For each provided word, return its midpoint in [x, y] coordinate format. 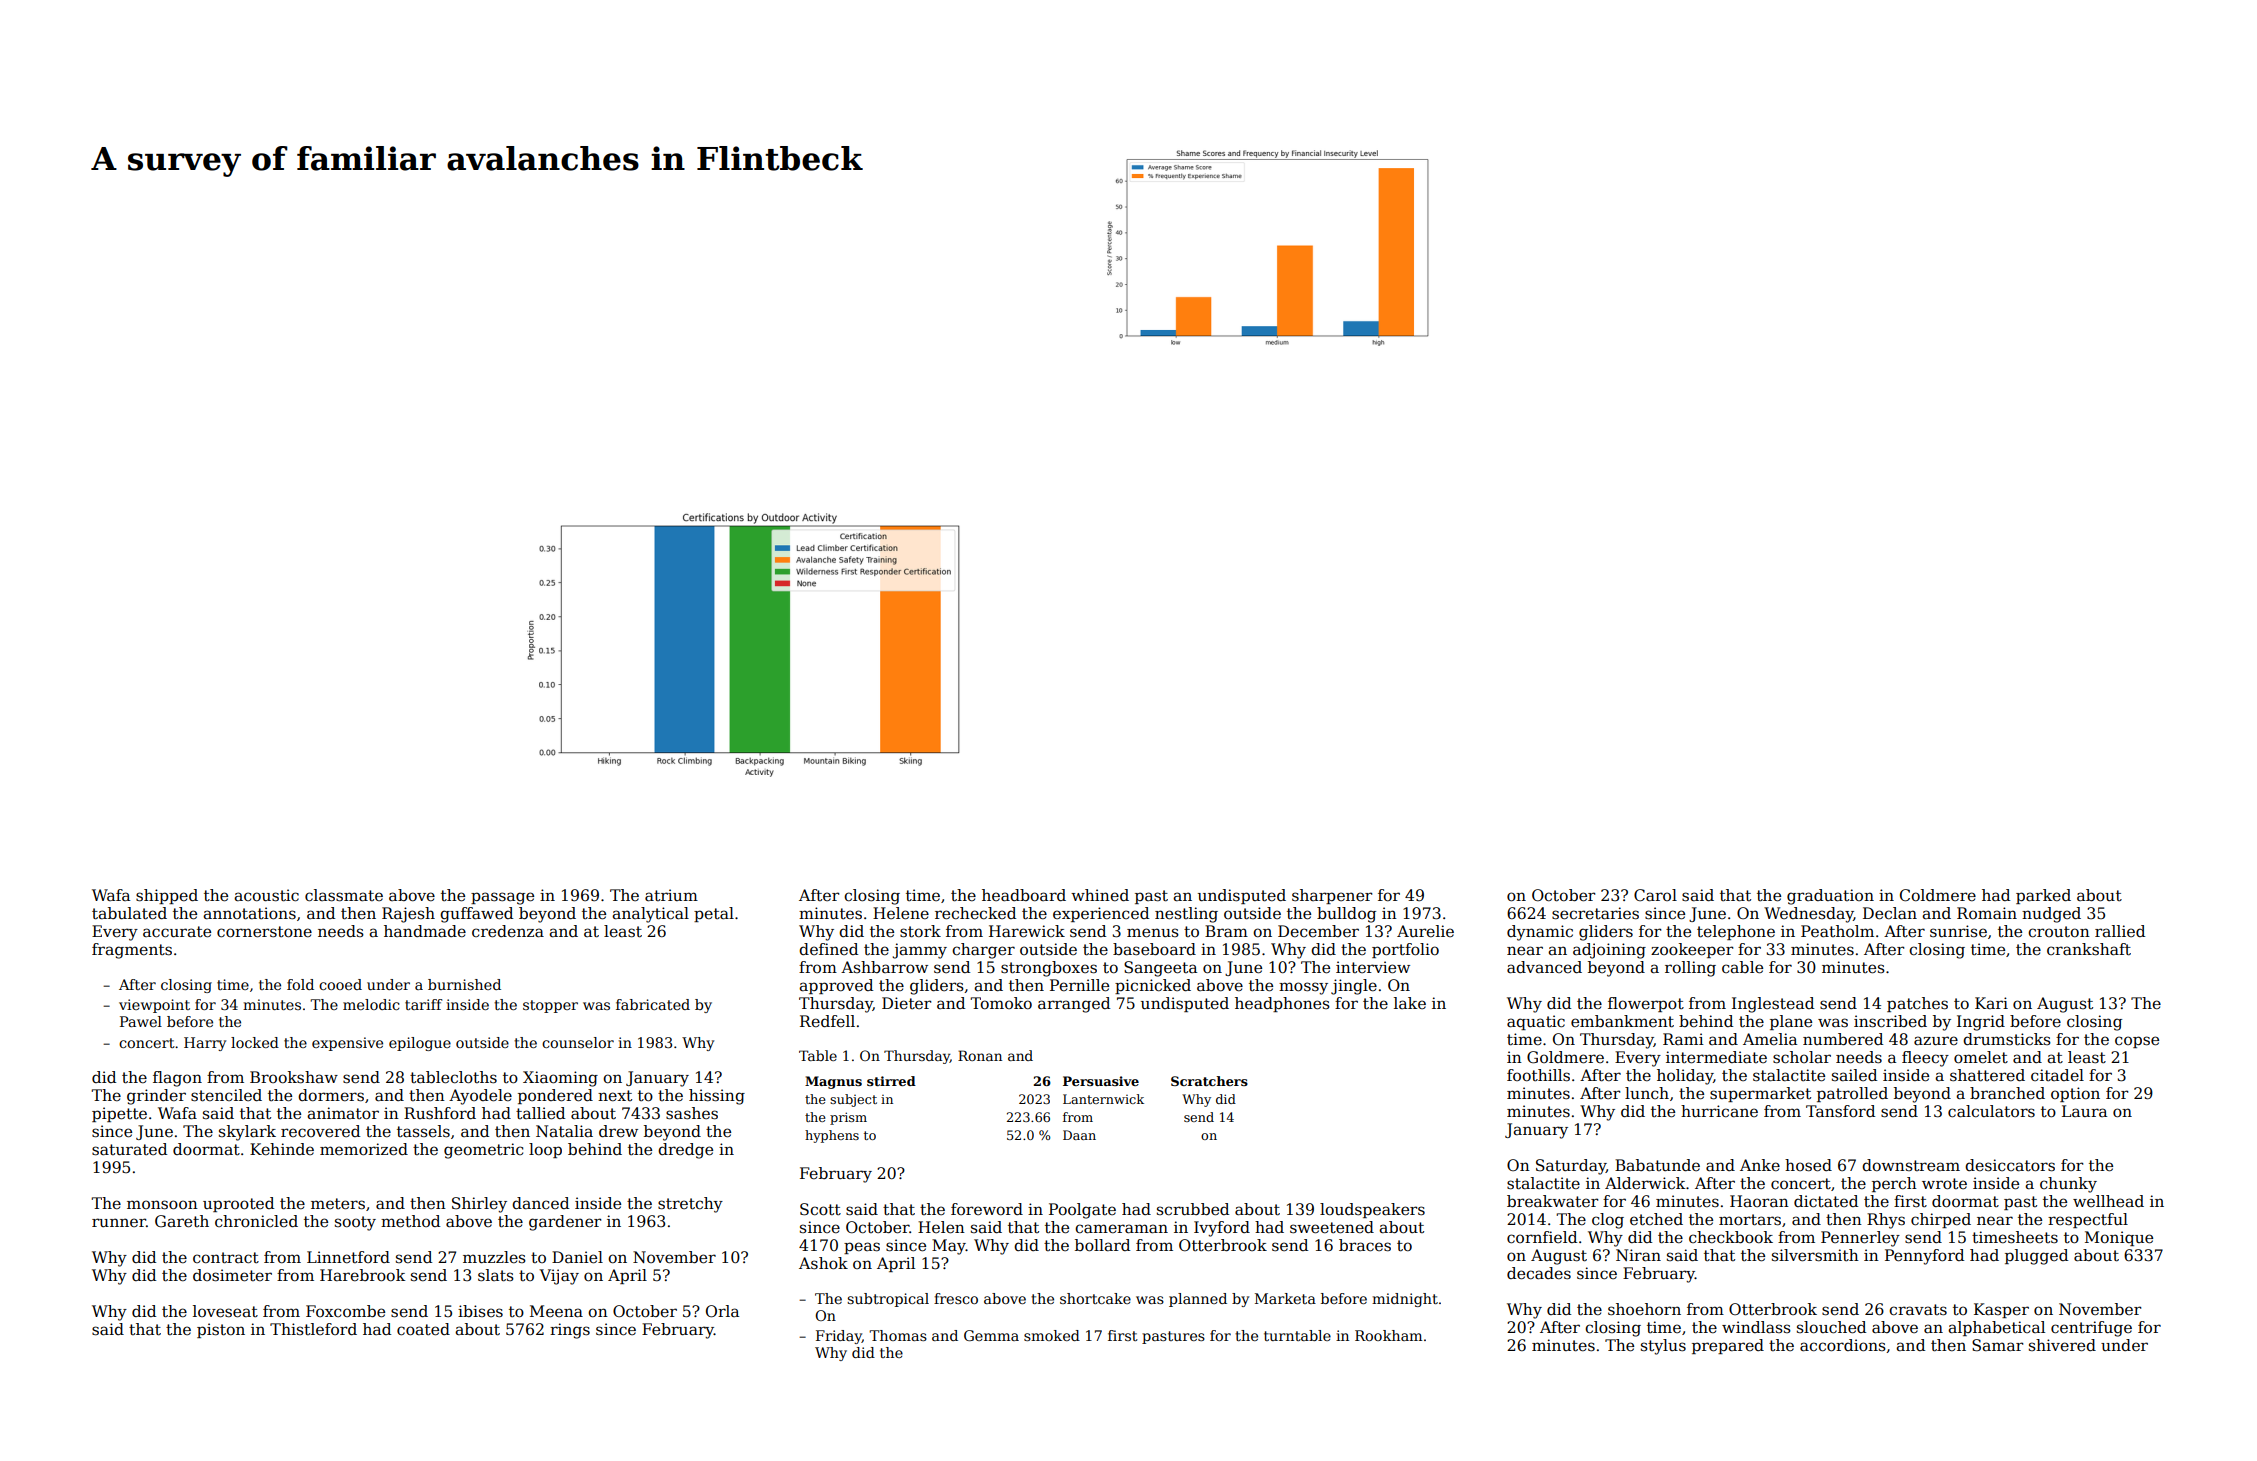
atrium [671, 895]
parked [2043, 896]
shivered [2062, 1345]
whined [1100, 895]
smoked [1052, 1335]
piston [221, 1330]
